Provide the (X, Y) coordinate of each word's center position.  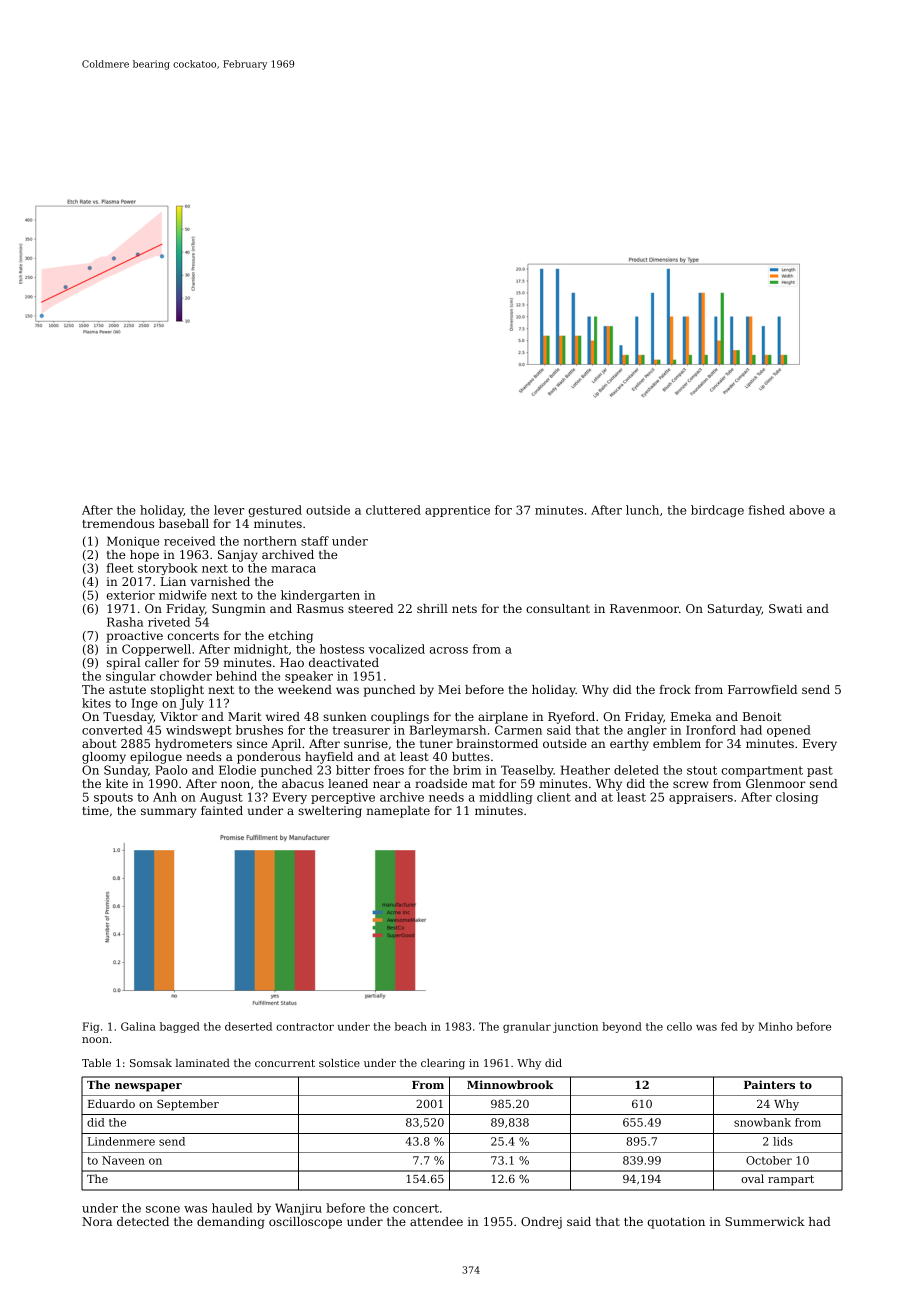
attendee (436, 1221)
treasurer (361, 730)
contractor (305, 1027)
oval (752, 1178)
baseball (184, 523)
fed (729, 1026)
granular (527, 1027)
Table (96, 1063)
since (252, 743)
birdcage (717, 511)
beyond (622, 1027)
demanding (230, 1223)
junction (575, 1027)
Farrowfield (762, 689)
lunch (642, 510)
